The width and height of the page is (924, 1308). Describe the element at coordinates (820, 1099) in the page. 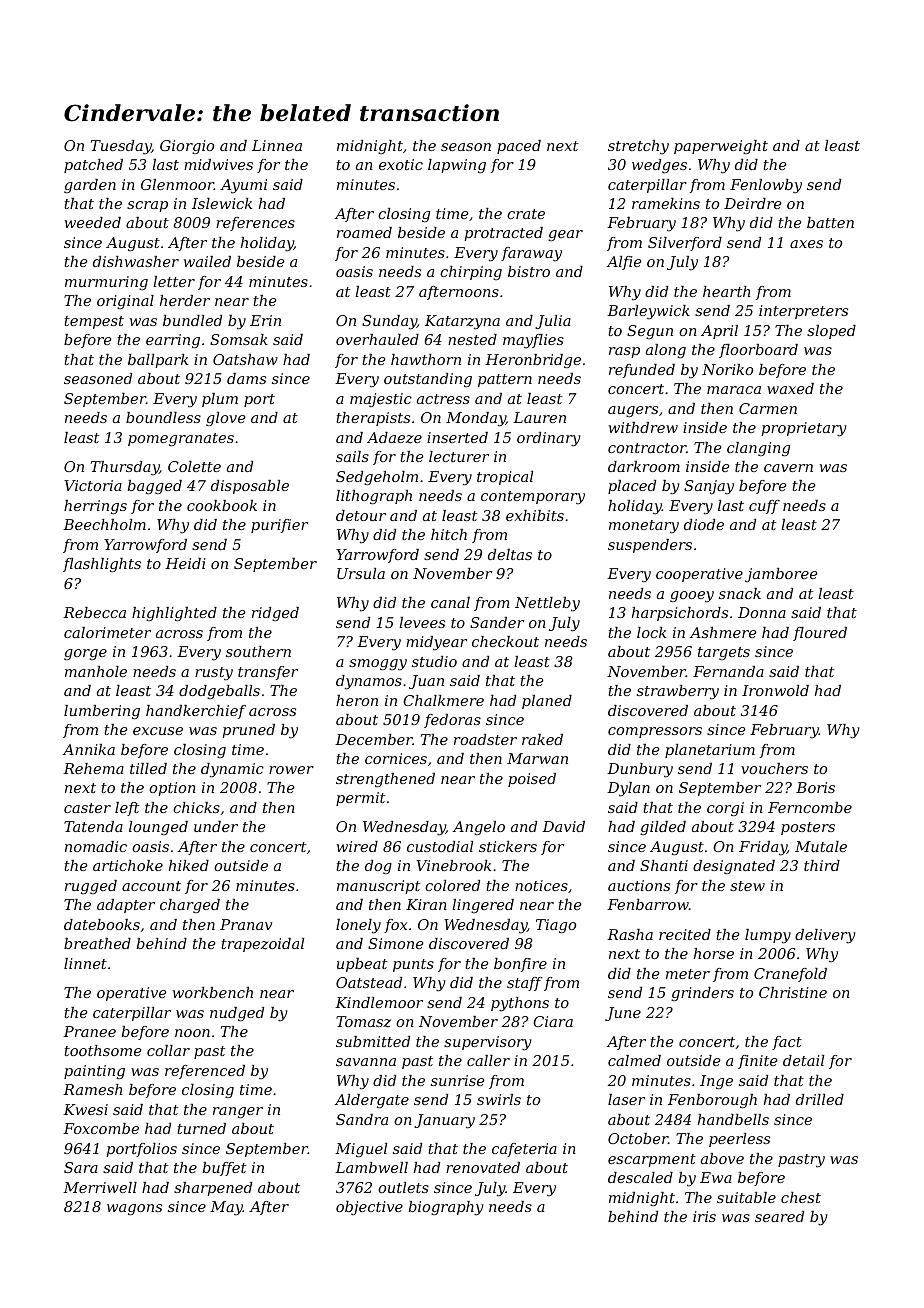

I see `drilled` at that location.
